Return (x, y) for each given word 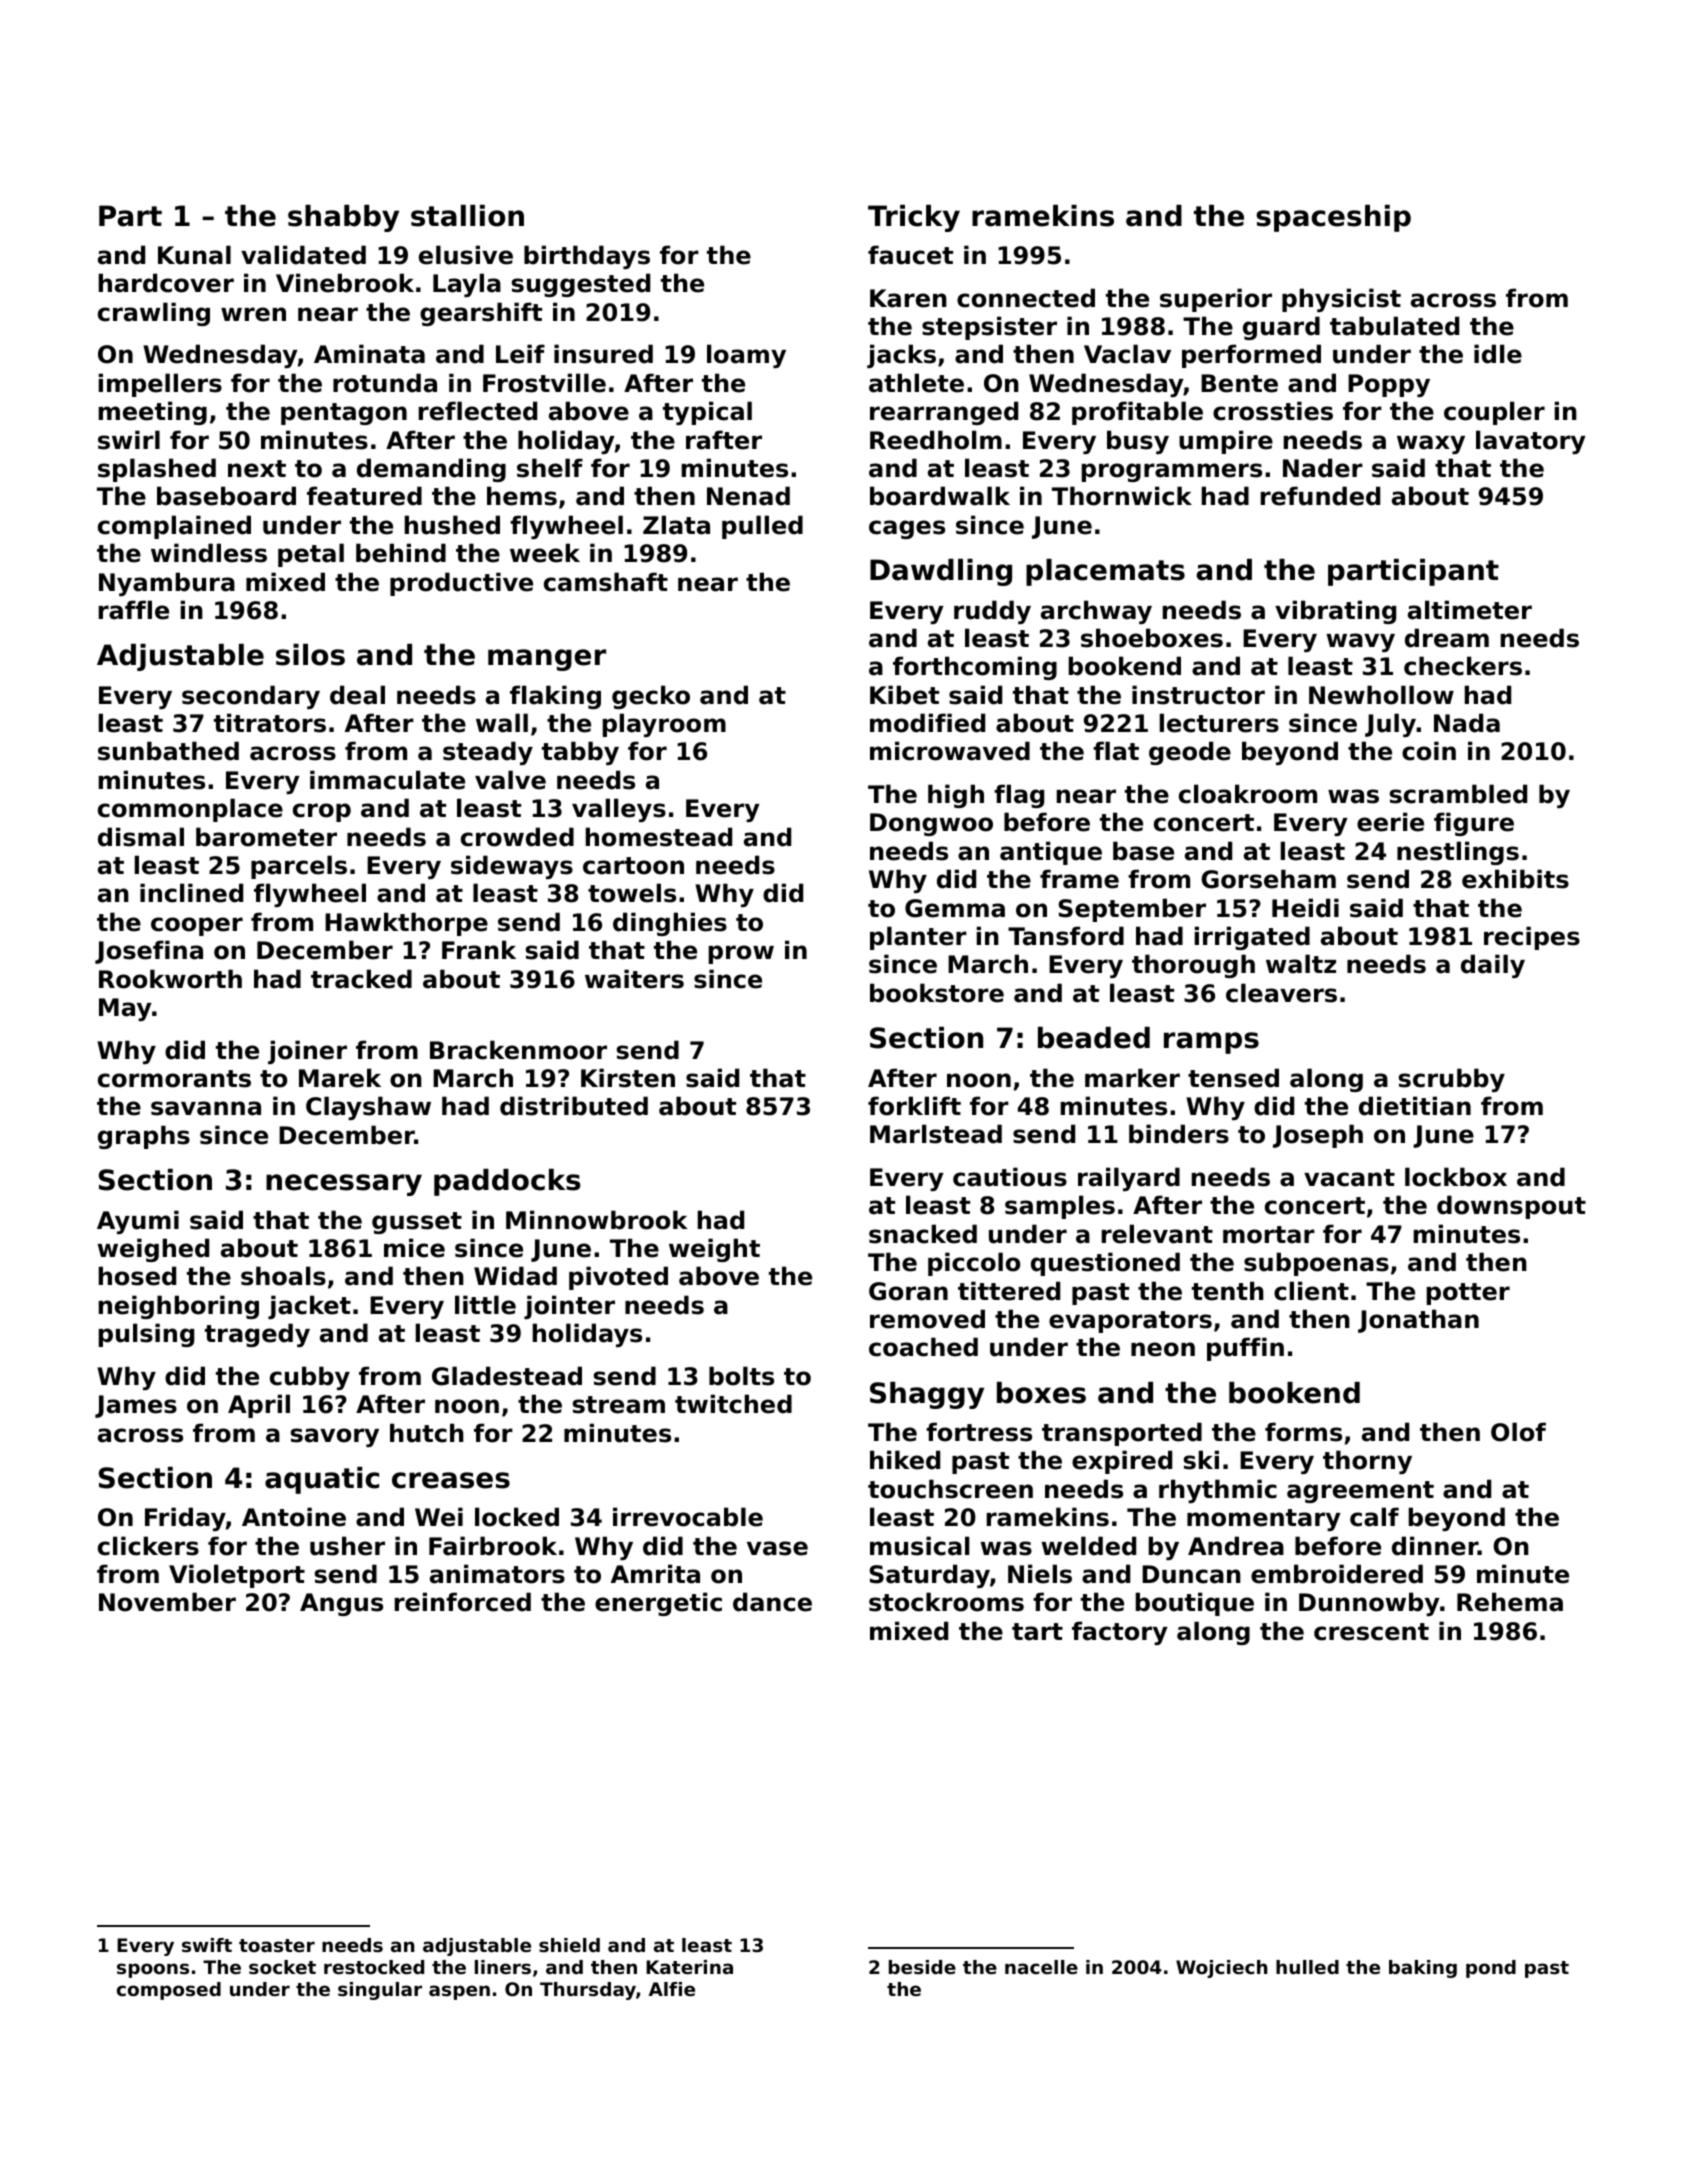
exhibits (1515, 879)
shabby (343, 218)
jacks (901, 356)
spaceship (1333, 218)
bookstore (937, 993)
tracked (361, 979)
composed (169, 1991)
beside (922, 1967)
